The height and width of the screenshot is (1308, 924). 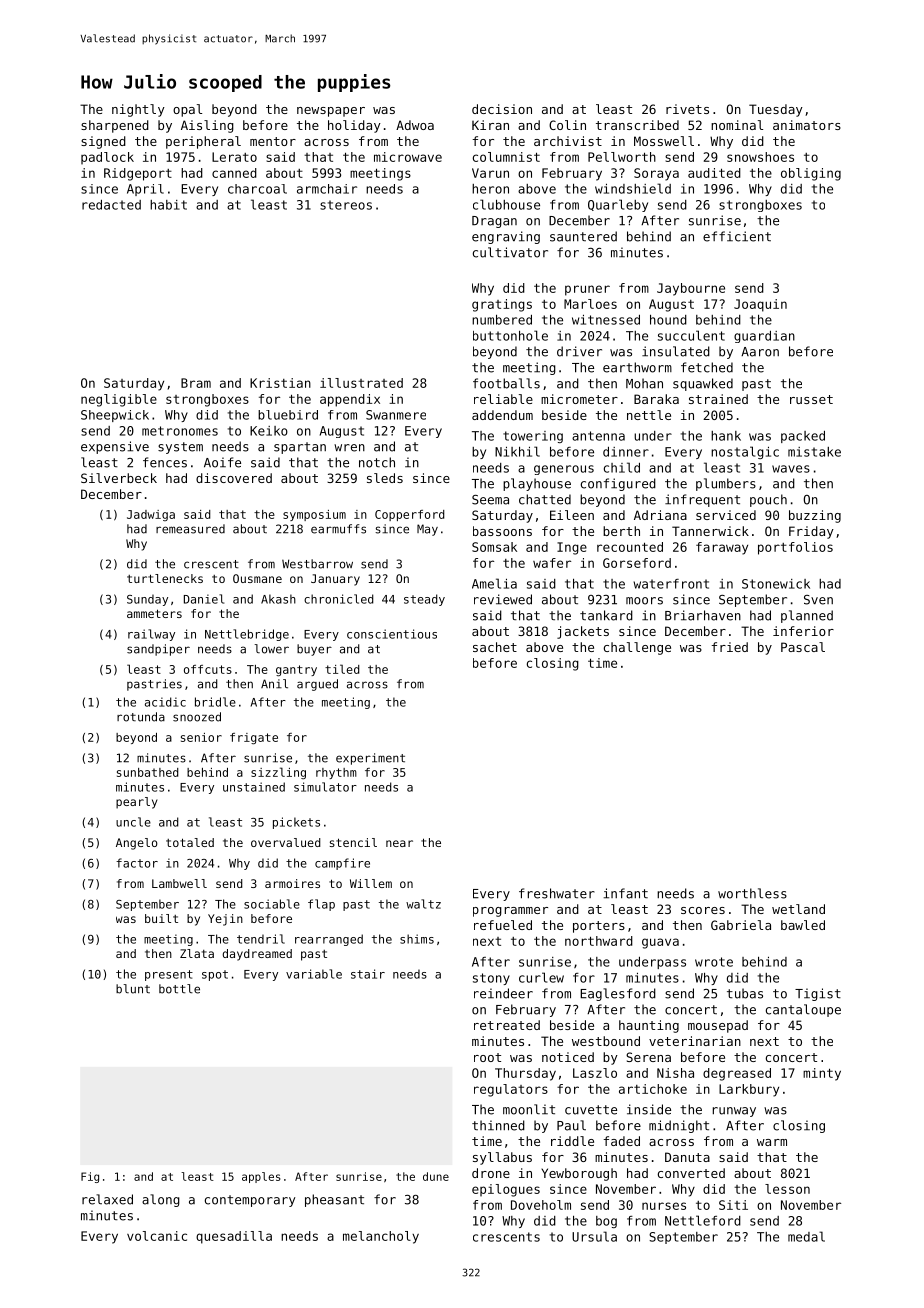 I want to click on illustrated, so click(x=361, y=383).
